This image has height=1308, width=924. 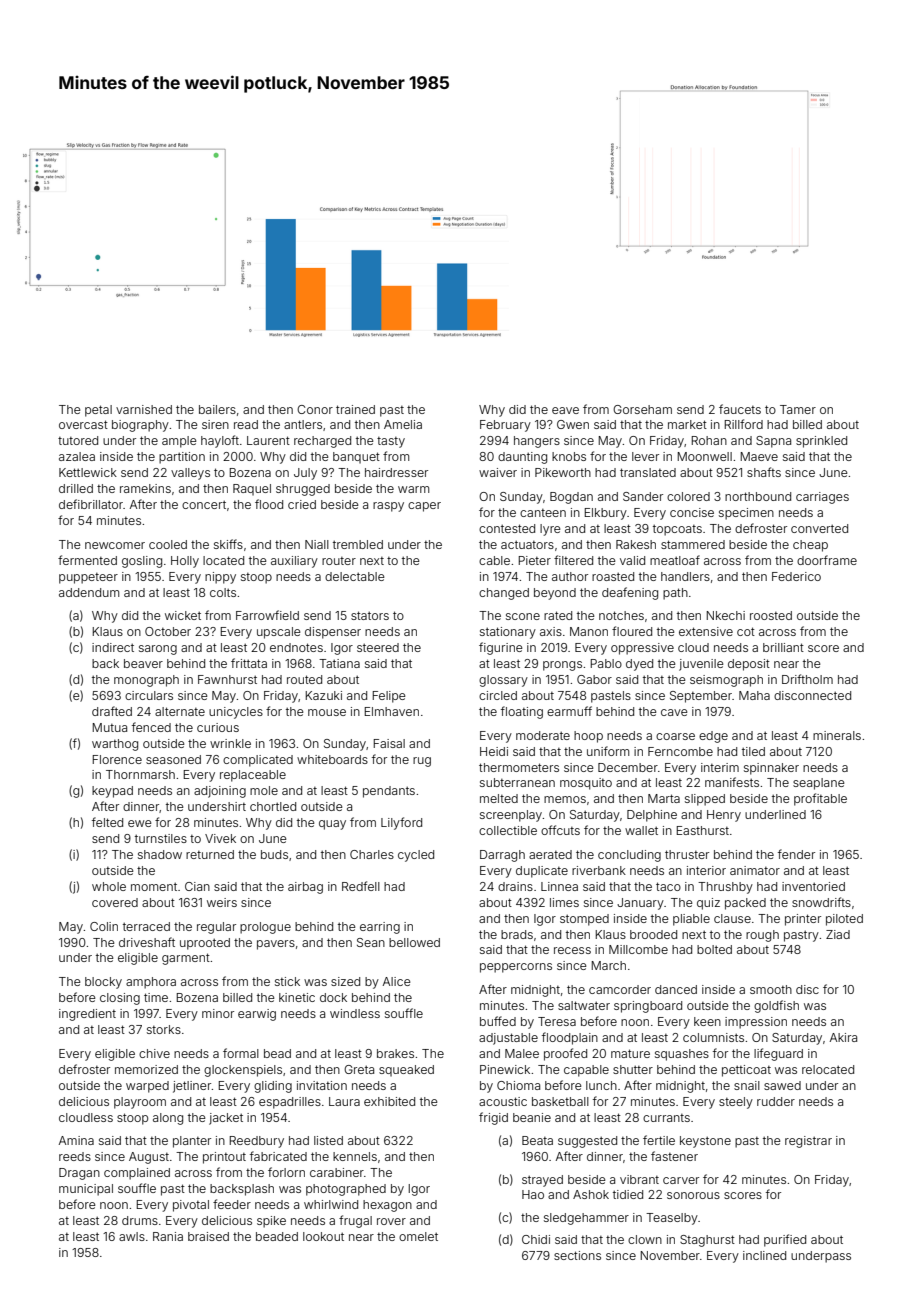 I want to click on jetliner, so click(x=192, y=1087).
